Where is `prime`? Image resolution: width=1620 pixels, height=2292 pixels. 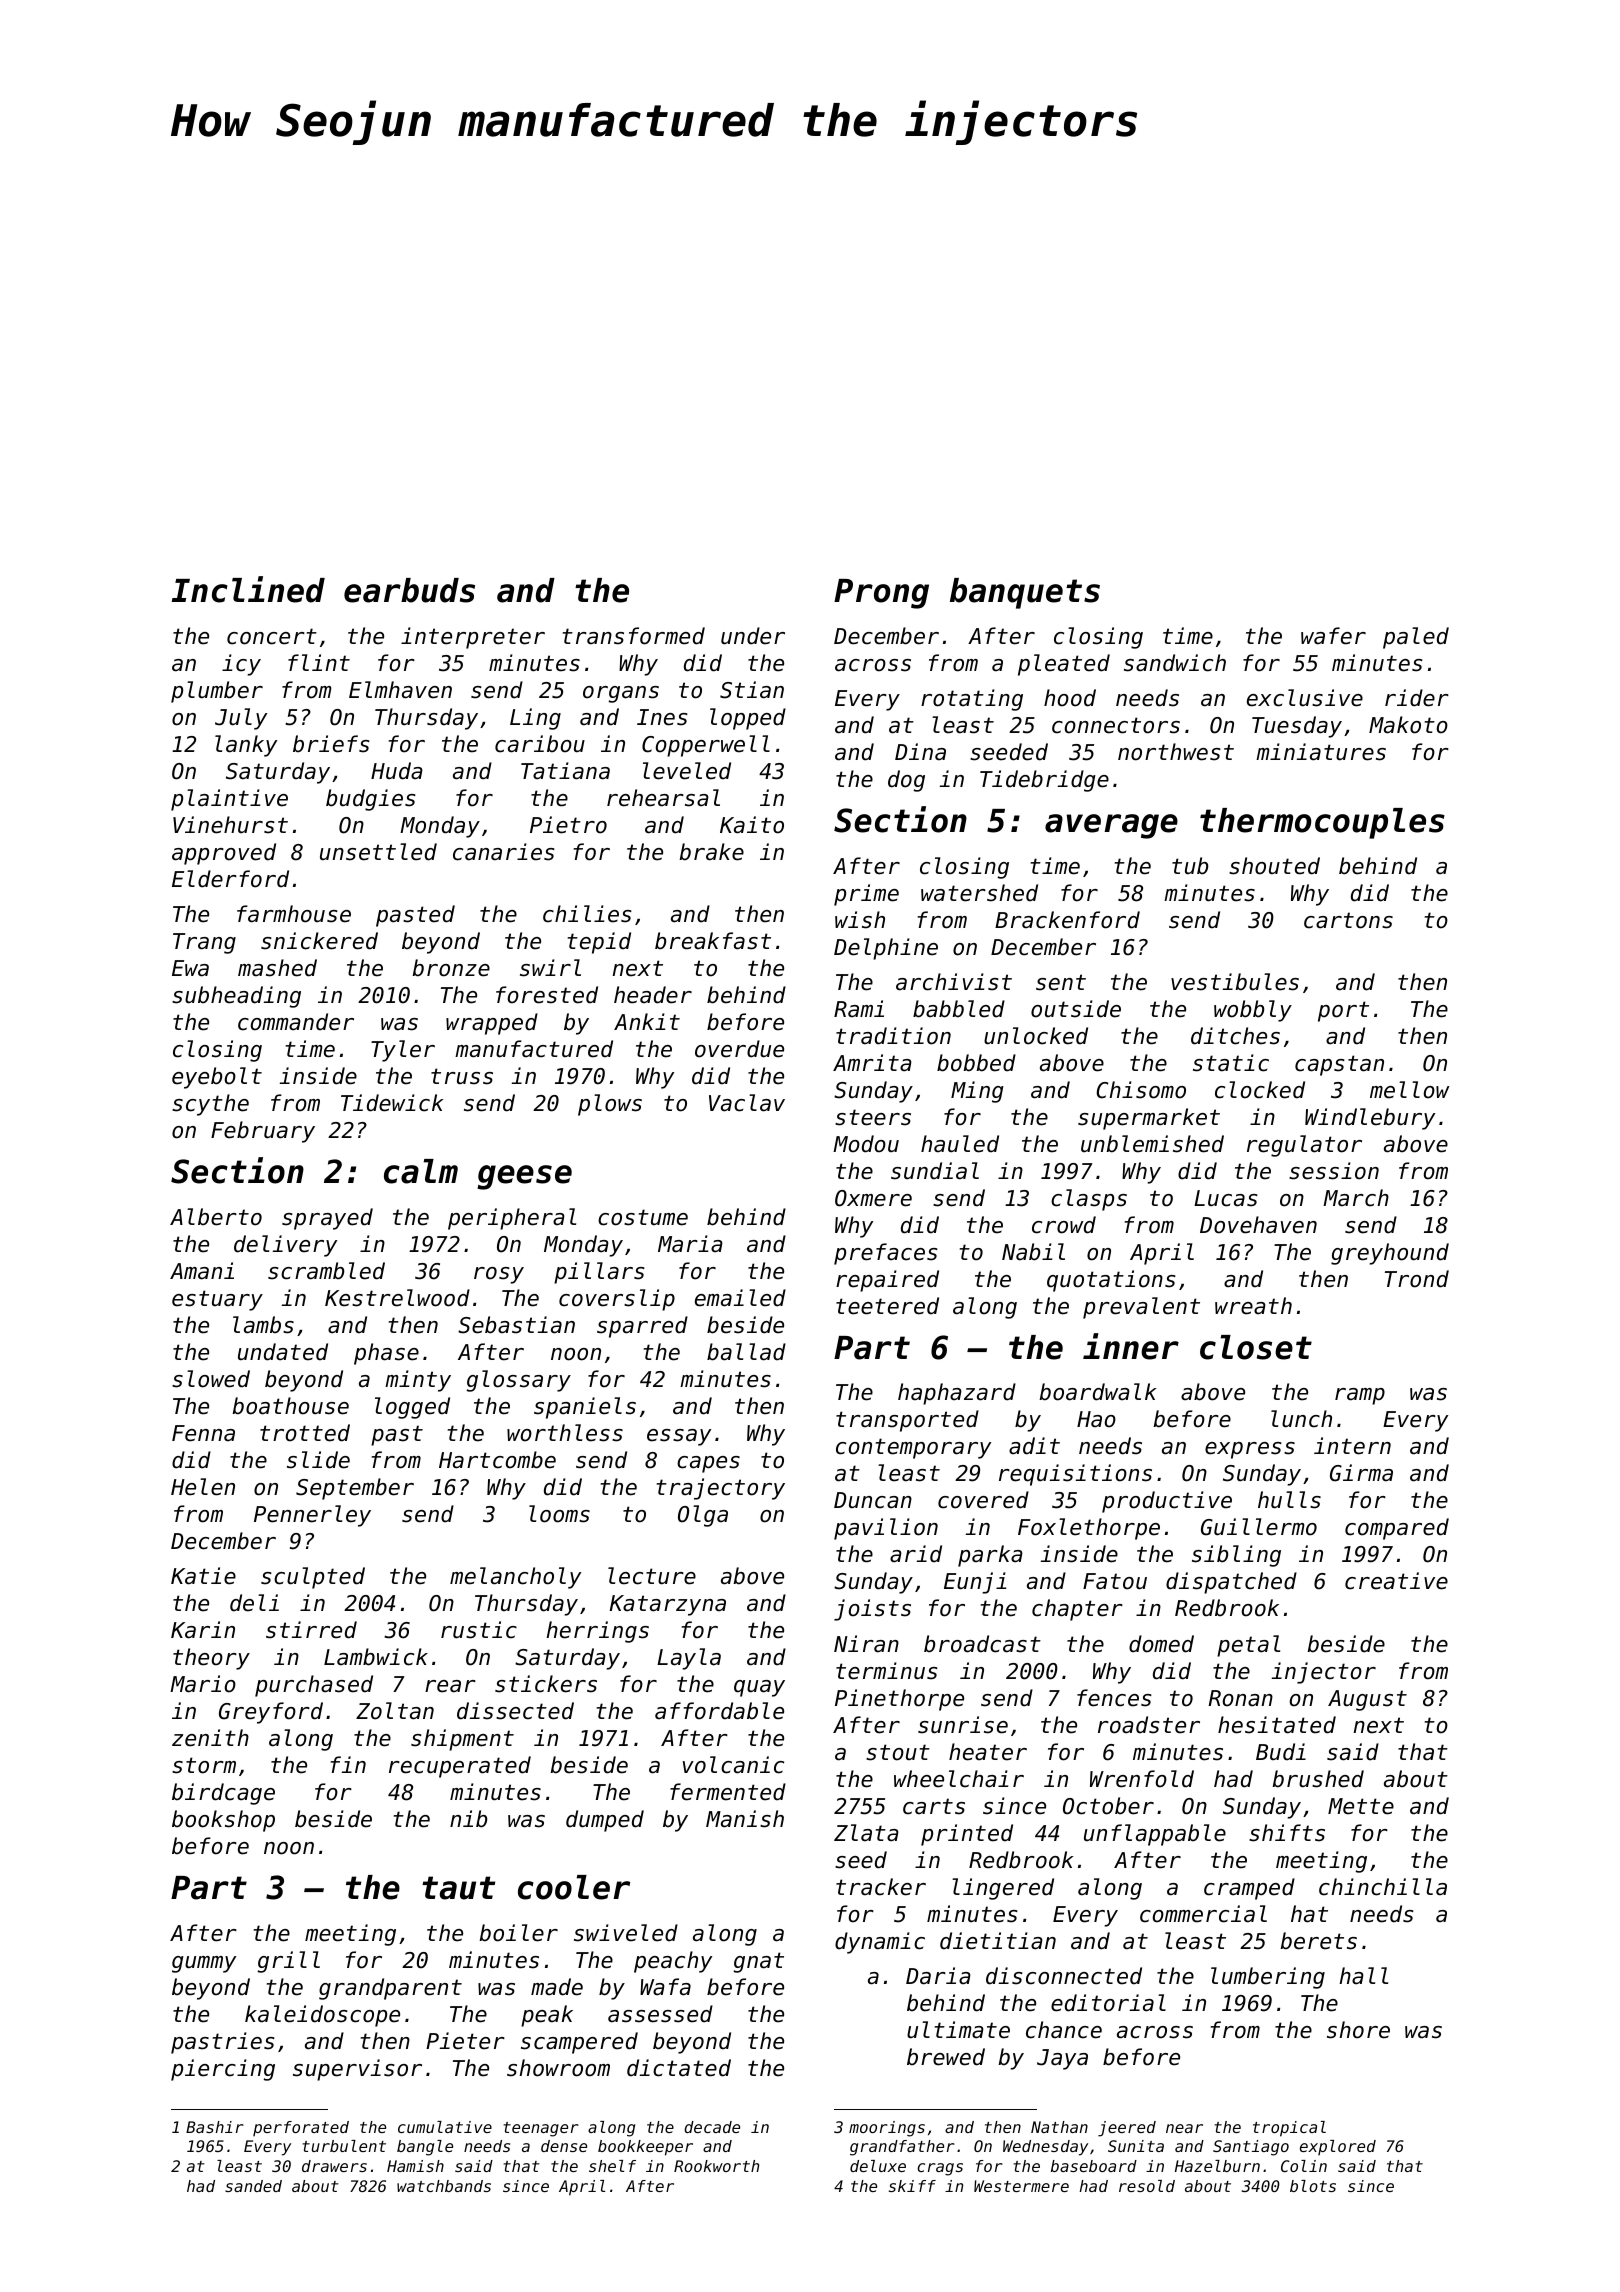 prime is located at coordinates (866, 895).
